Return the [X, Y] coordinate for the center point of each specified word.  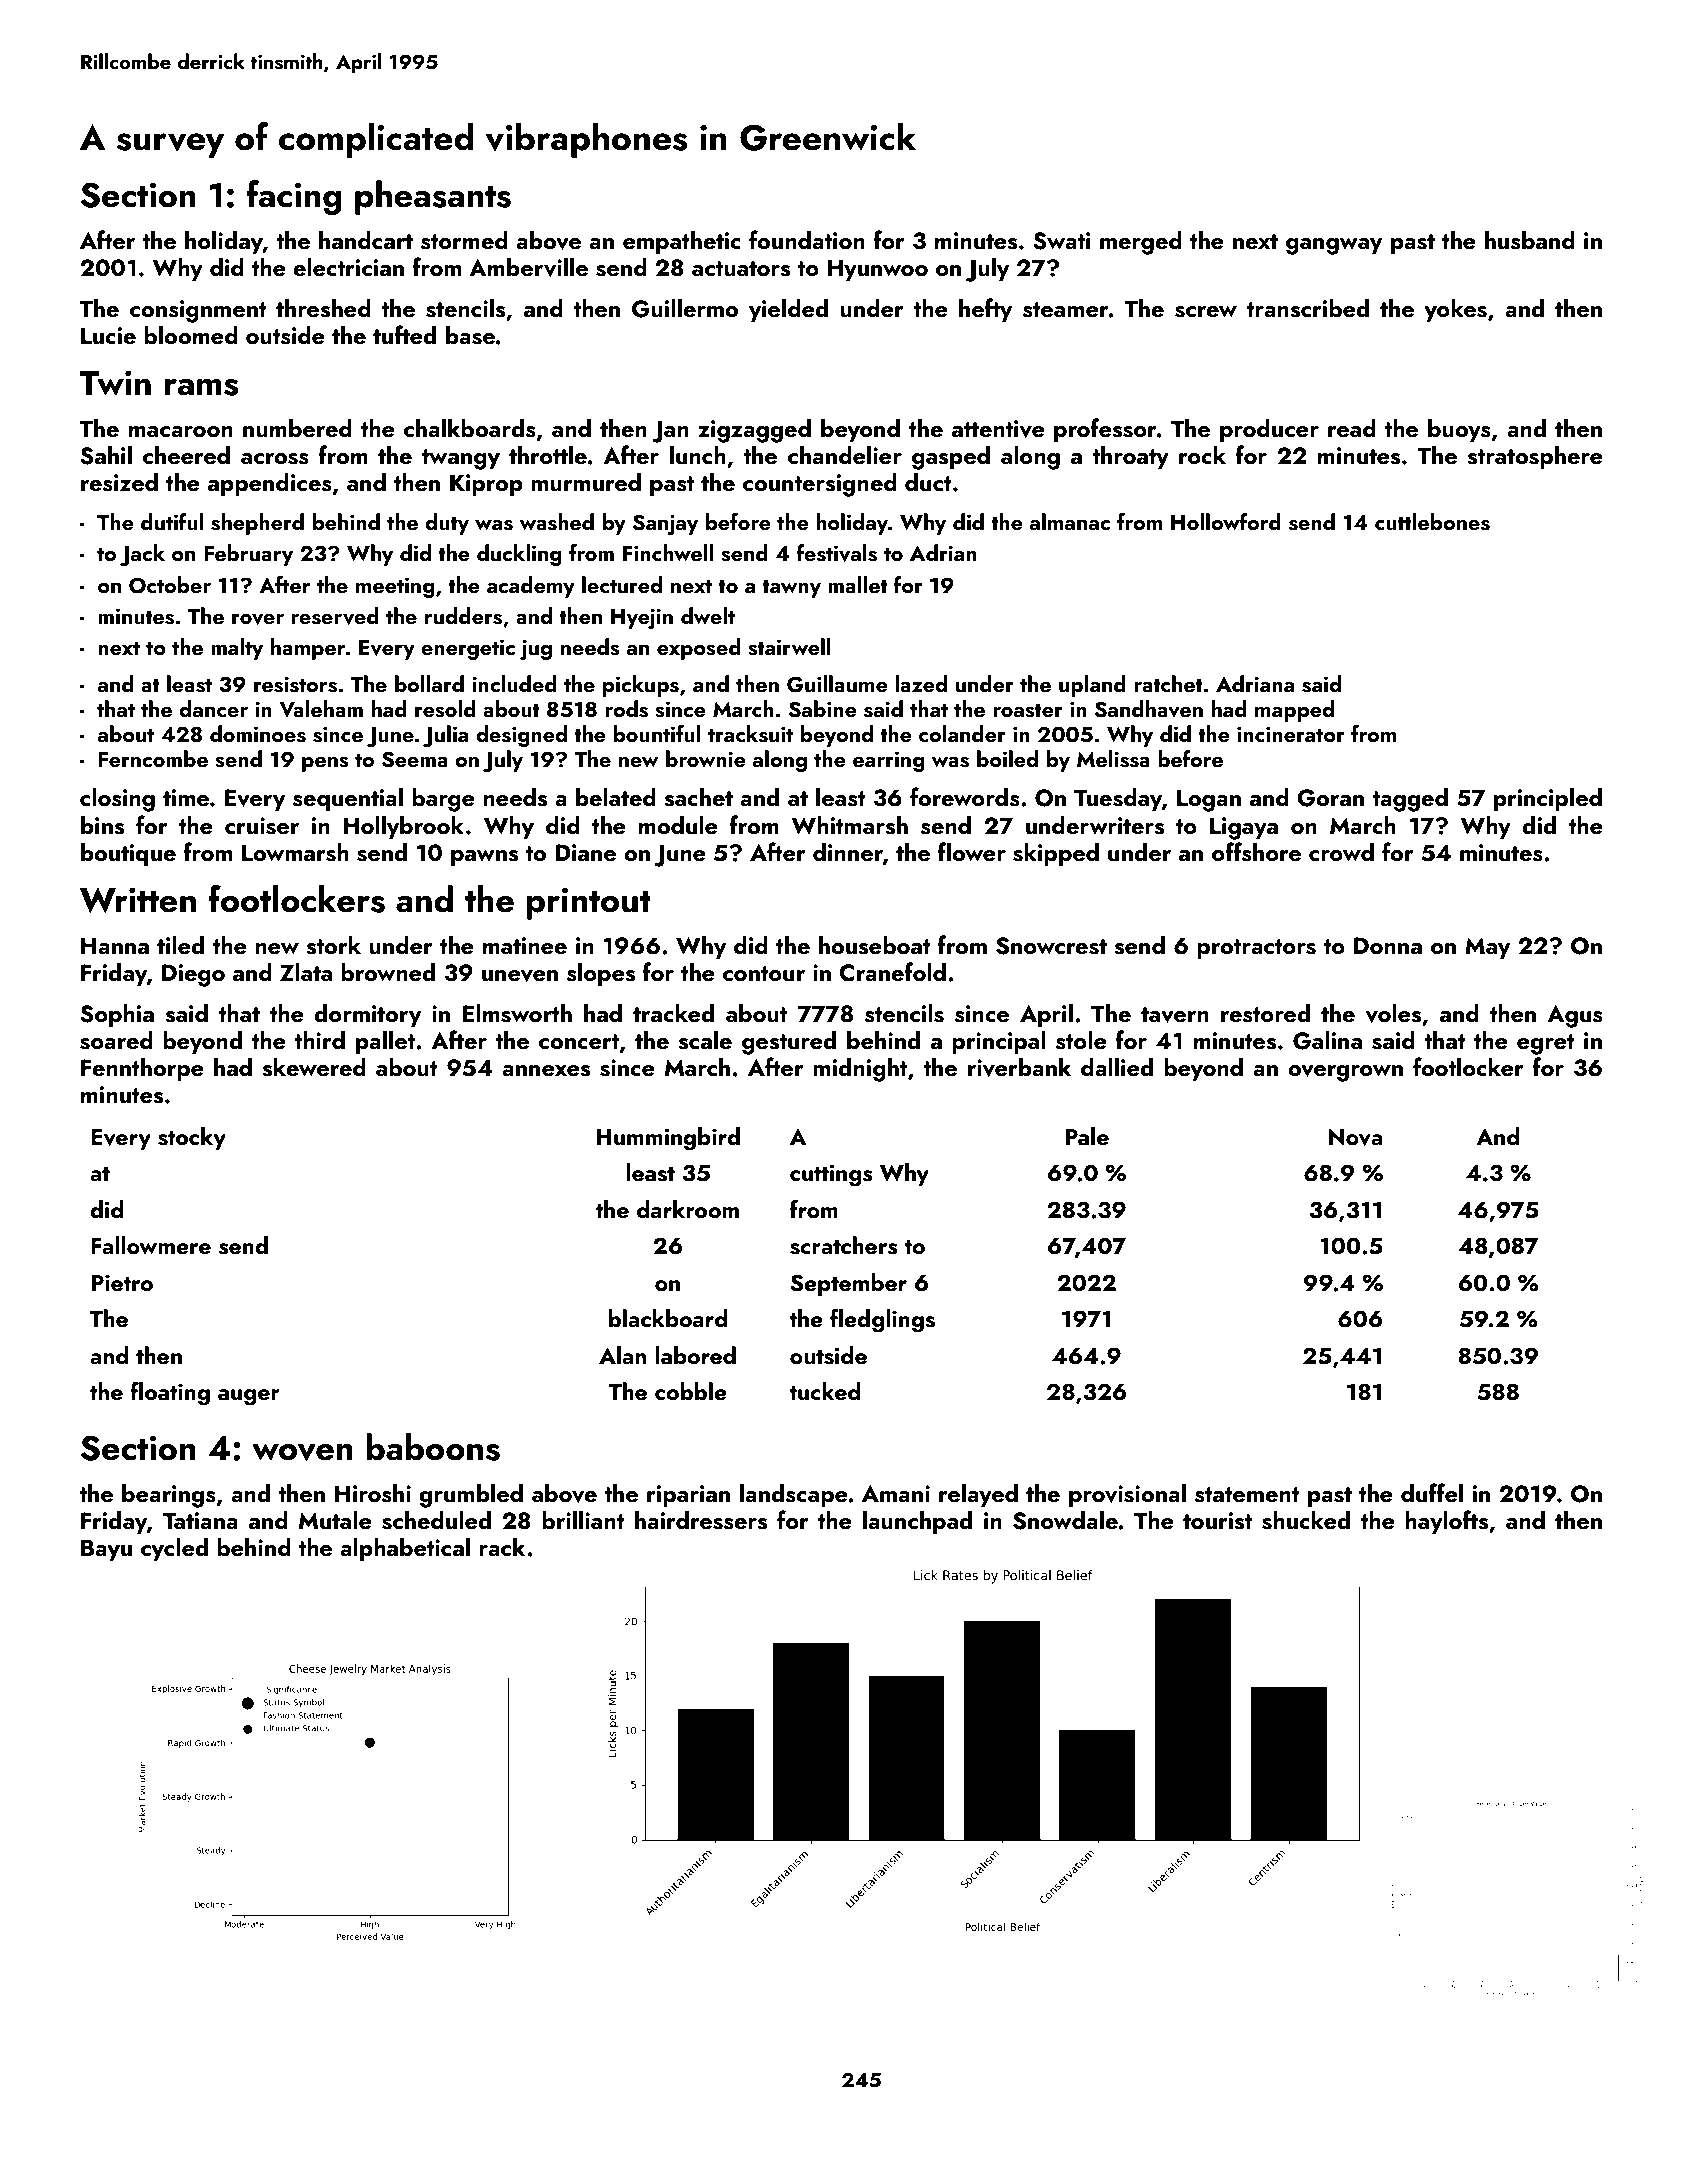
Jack [142, 555]
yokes [1455, 310]
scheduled [436, 1520]
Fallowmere [151, 1245]
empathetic [682, 242]
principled [1548, 799]
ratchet [1168, 683]
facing [294, 197]
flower [972, 851]
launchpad [917, 1522]
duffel [1432, 1492]
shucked [1306, 1520]
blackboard [668, 1318]
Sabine [823, 709]
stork [333, 945]
